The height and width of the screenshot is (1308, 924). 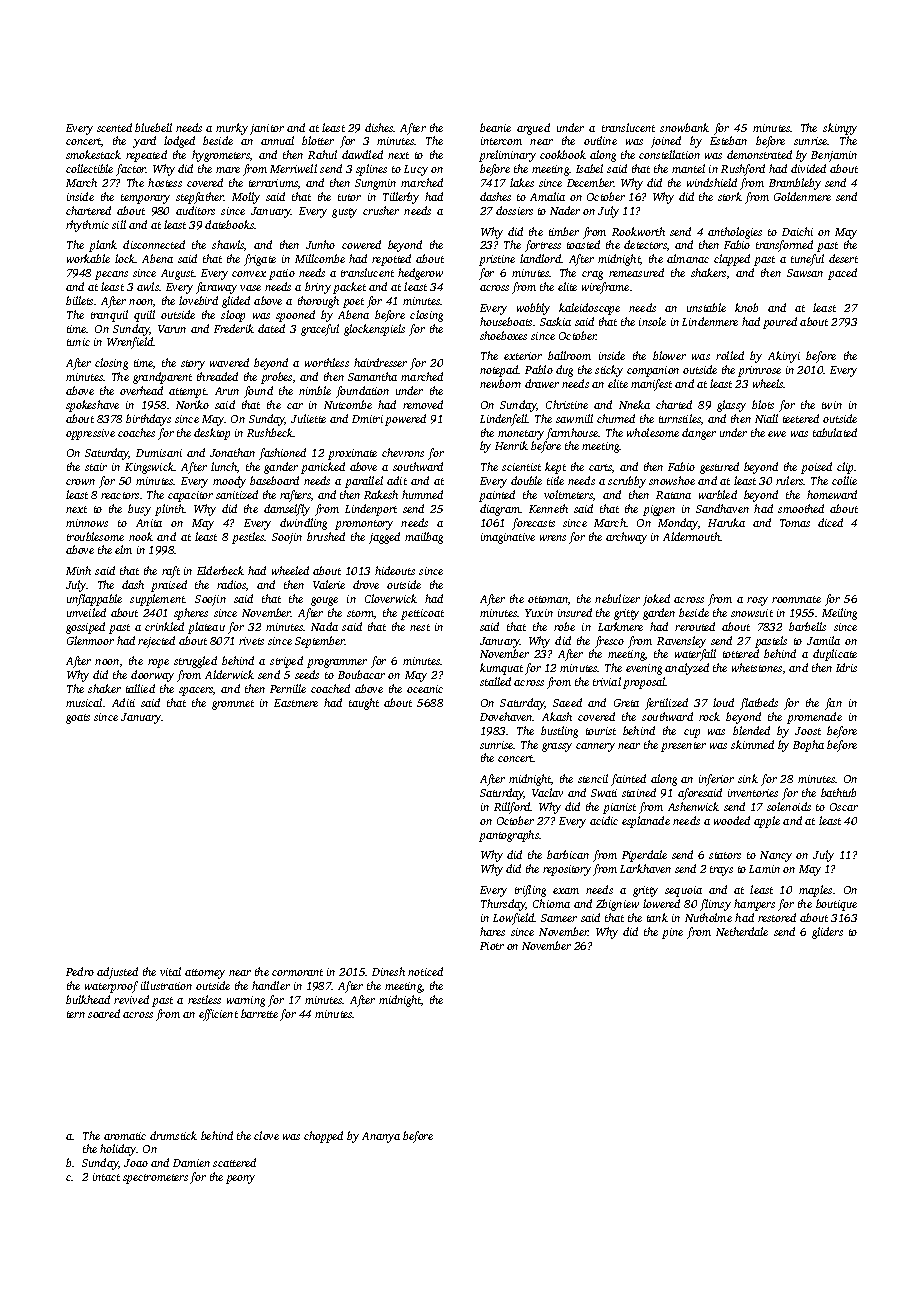 I want to click on snowbank, so click(x=684, y=127).
